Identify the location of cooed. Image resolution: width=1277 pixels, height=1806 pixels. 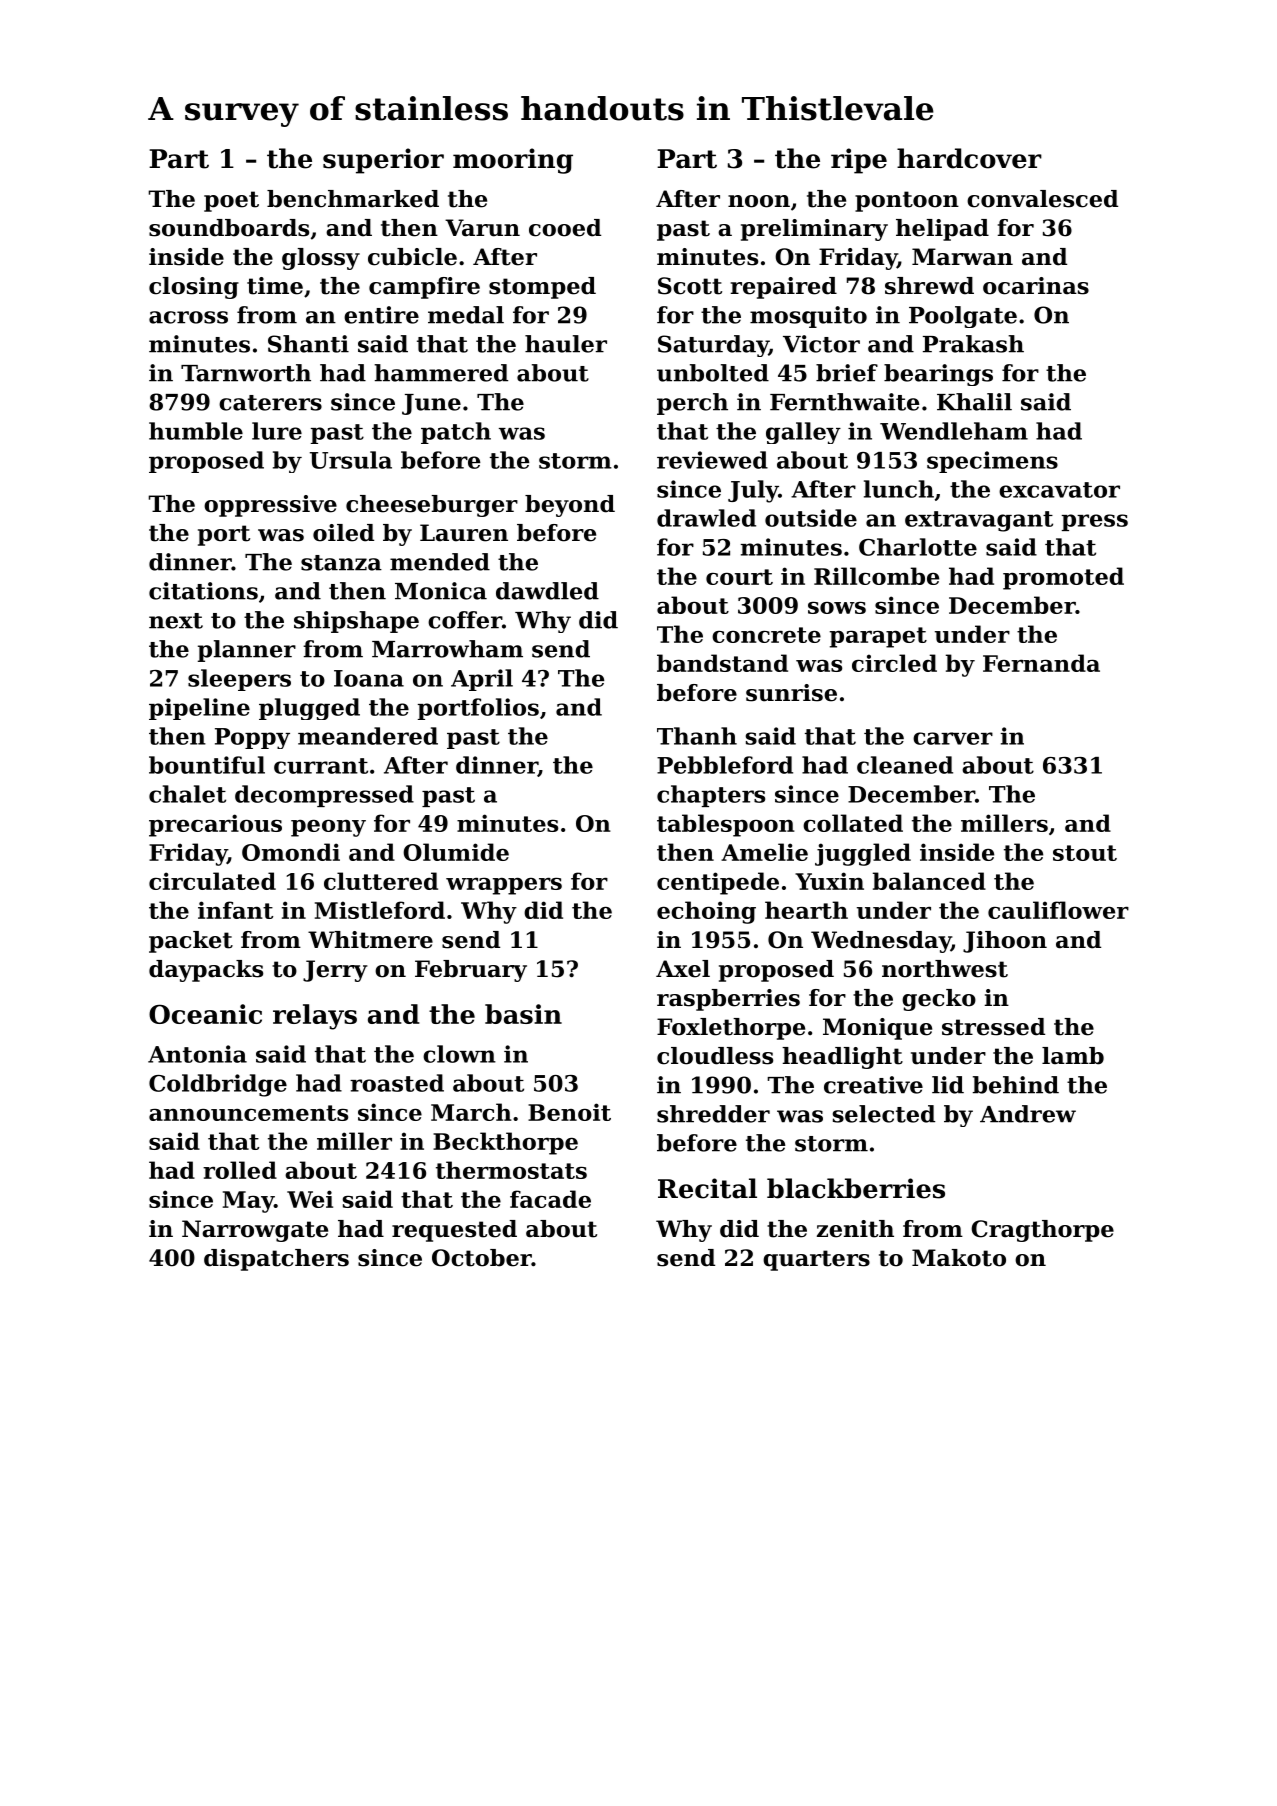
(565, 228).
